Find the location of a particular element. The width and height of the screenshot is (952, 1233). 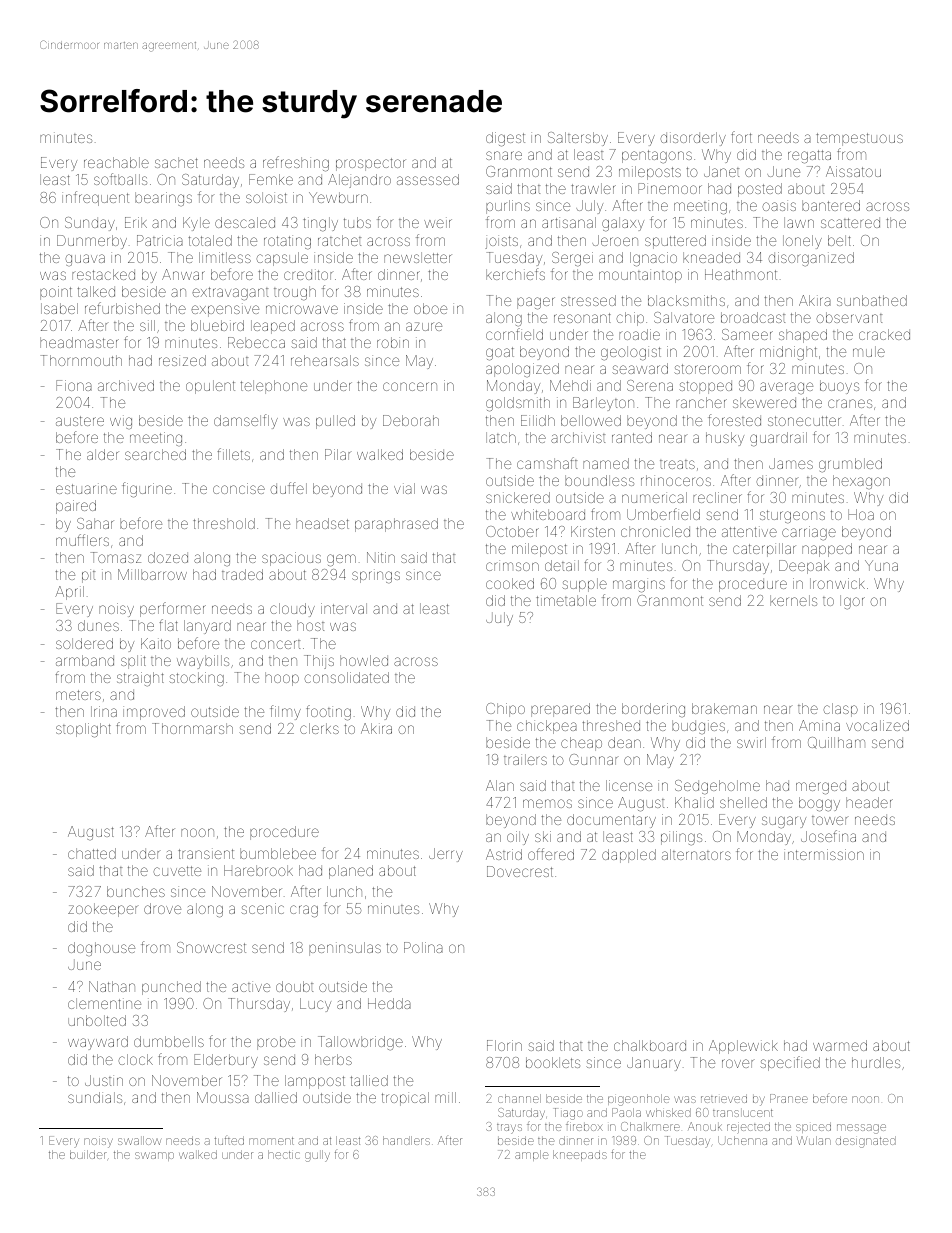

clasp is located at coordinates (840, 710).
